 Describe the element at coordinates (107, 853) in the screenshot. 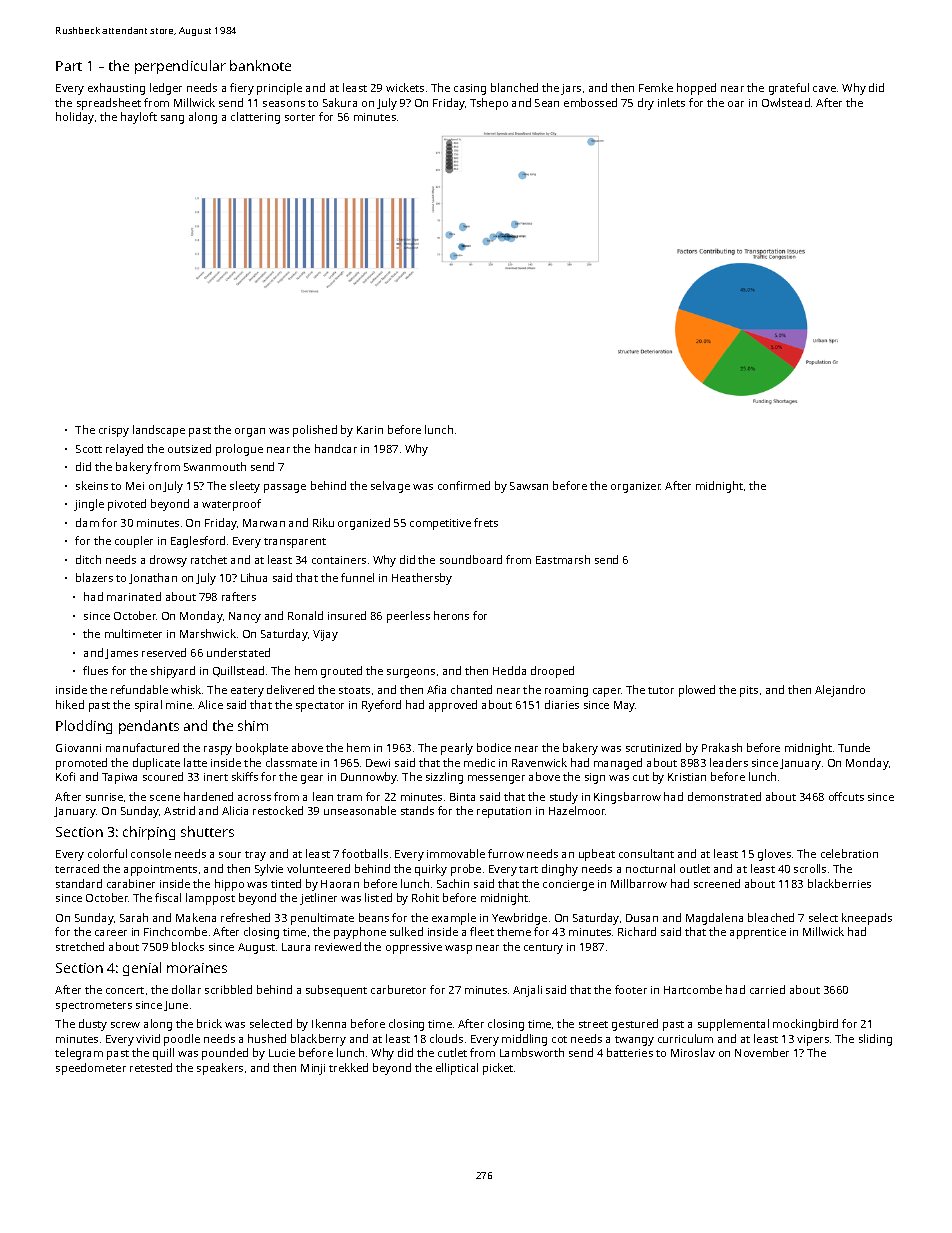

I see `colorful` at that location.
